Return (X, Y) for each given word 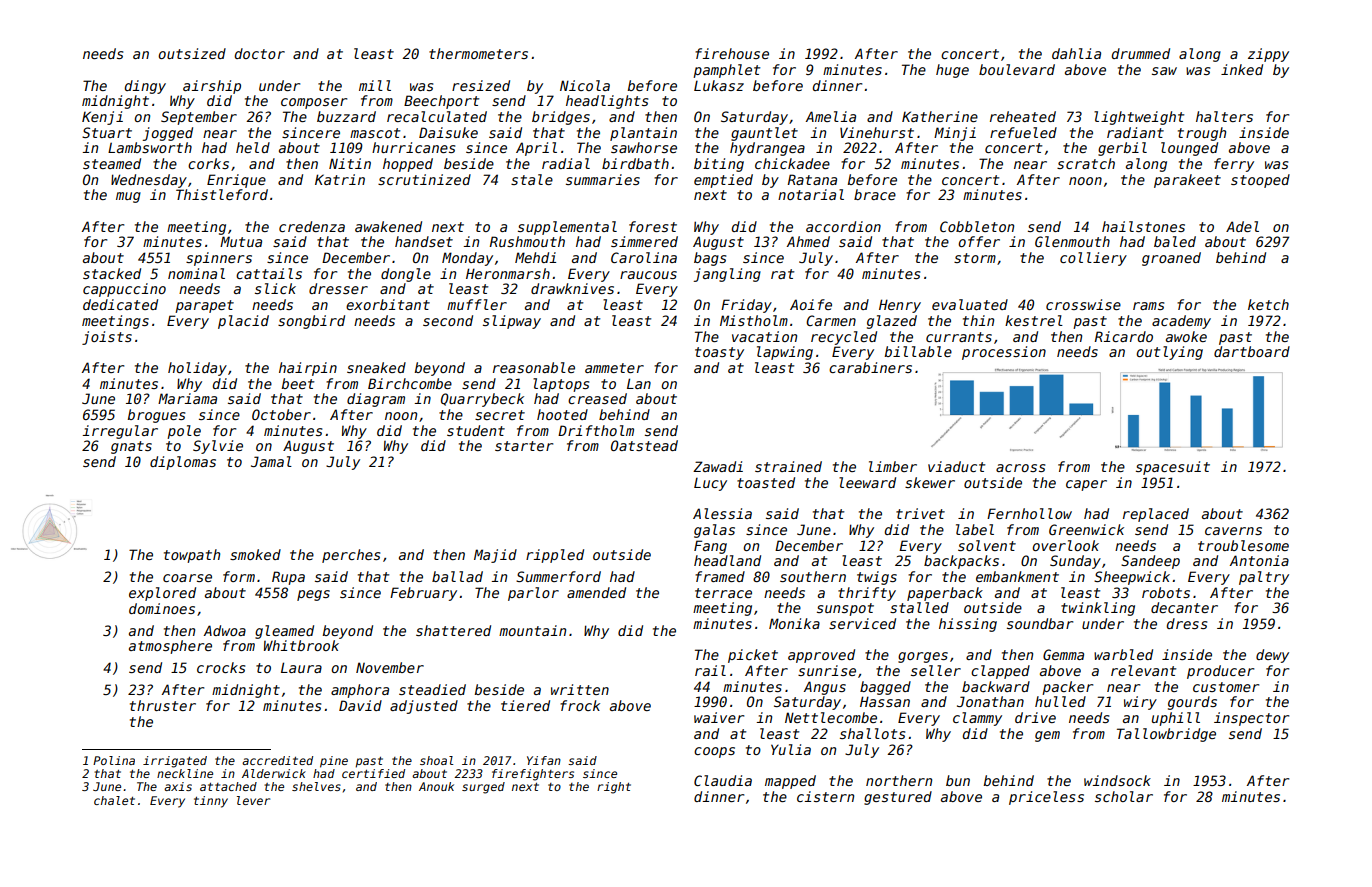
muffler (477, 304)
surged (483, 788)
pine (334, 762)
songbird (311, 322)
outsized (192, 53)
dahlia (1076, 53)
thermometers (478, 53)
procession (1004, 353)
